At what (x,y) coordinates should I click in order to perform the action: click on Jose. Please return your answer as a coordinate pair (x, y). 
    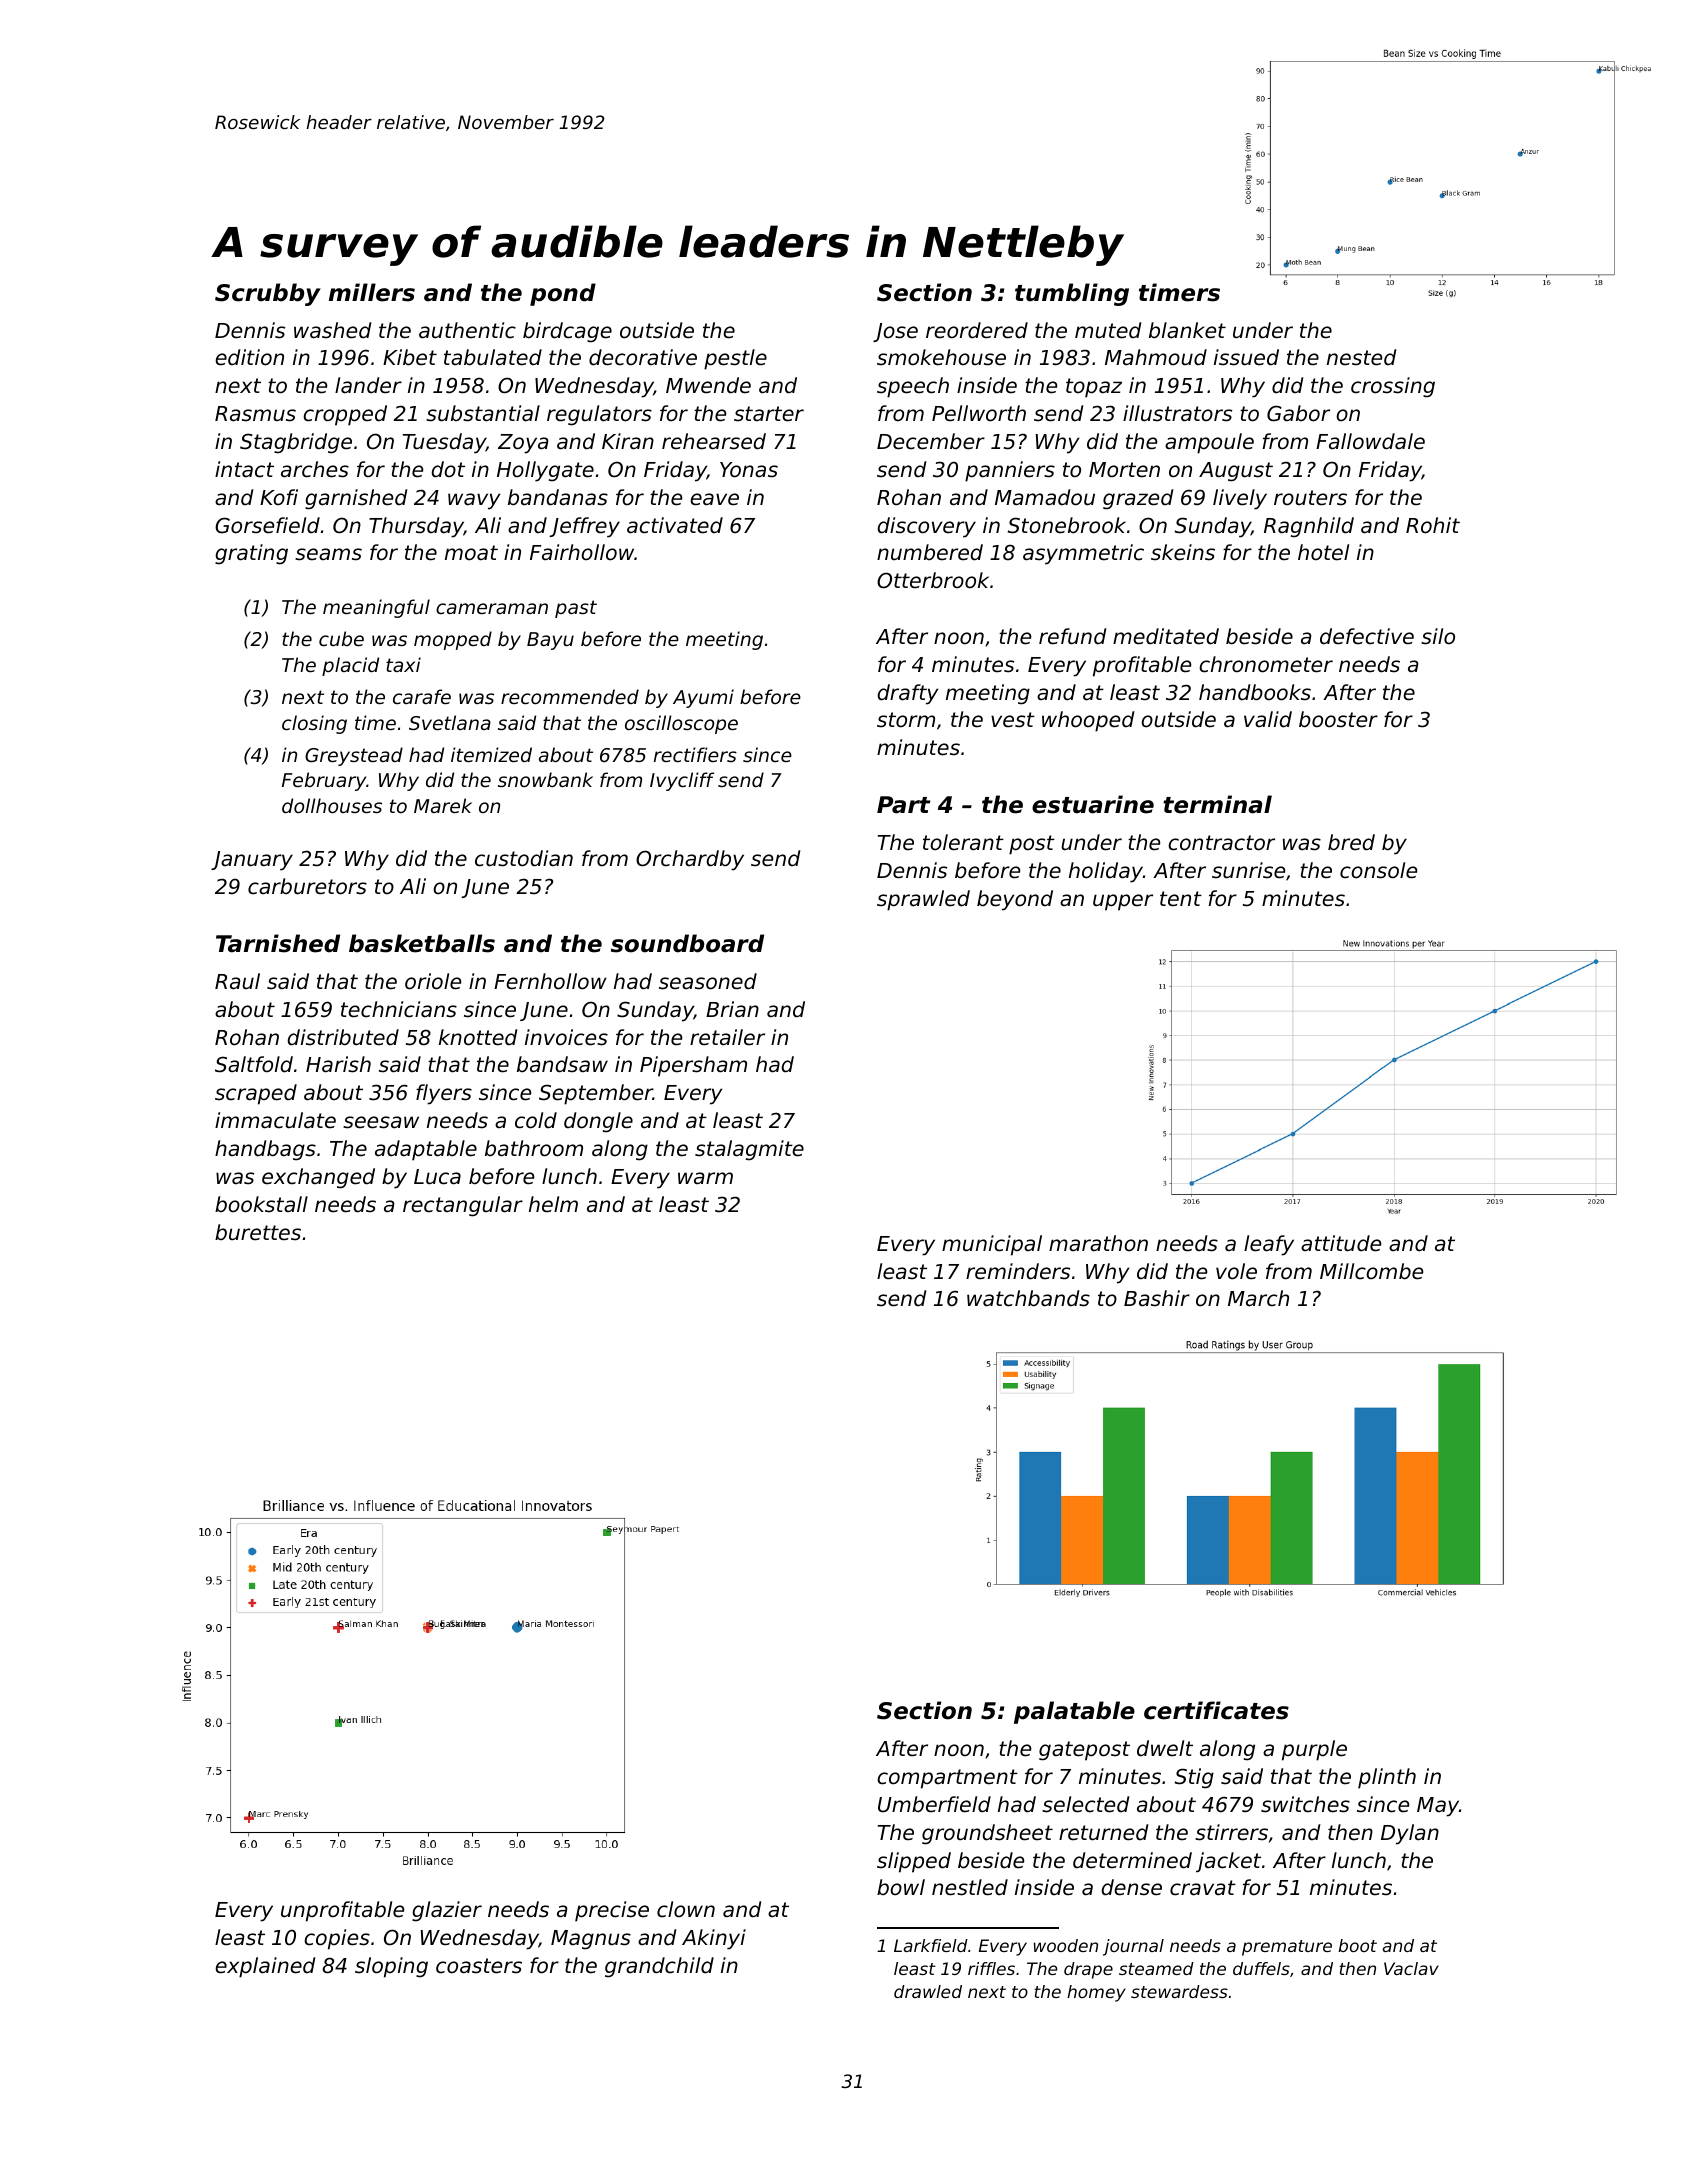
    Looking at the image, I should click on (895, 332).
